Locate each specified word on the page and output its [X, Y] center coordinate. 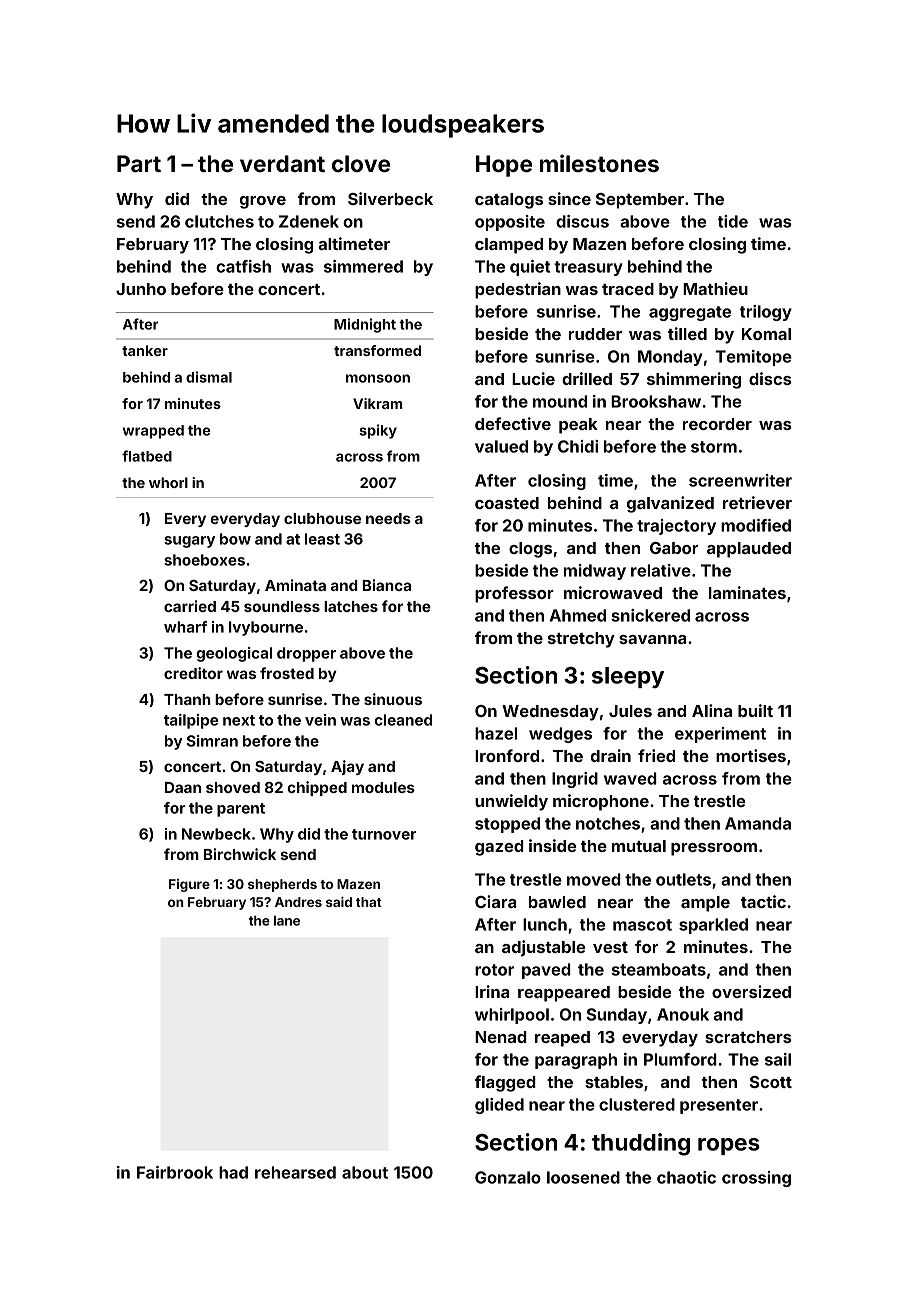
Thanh [187, 699]
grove [263, 202]
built [755, 710]
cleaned [403, 720]
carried [190, 606]
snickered [650, 615]
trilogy [766, 313]
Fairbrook [175, 1172]
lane [287, 920]
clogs [530, 550]
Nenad [501, 1037]
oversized [751, 991]
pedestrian [518, 290]
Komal [766, 334]
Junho [141, 289]
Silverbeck [390, 198]
